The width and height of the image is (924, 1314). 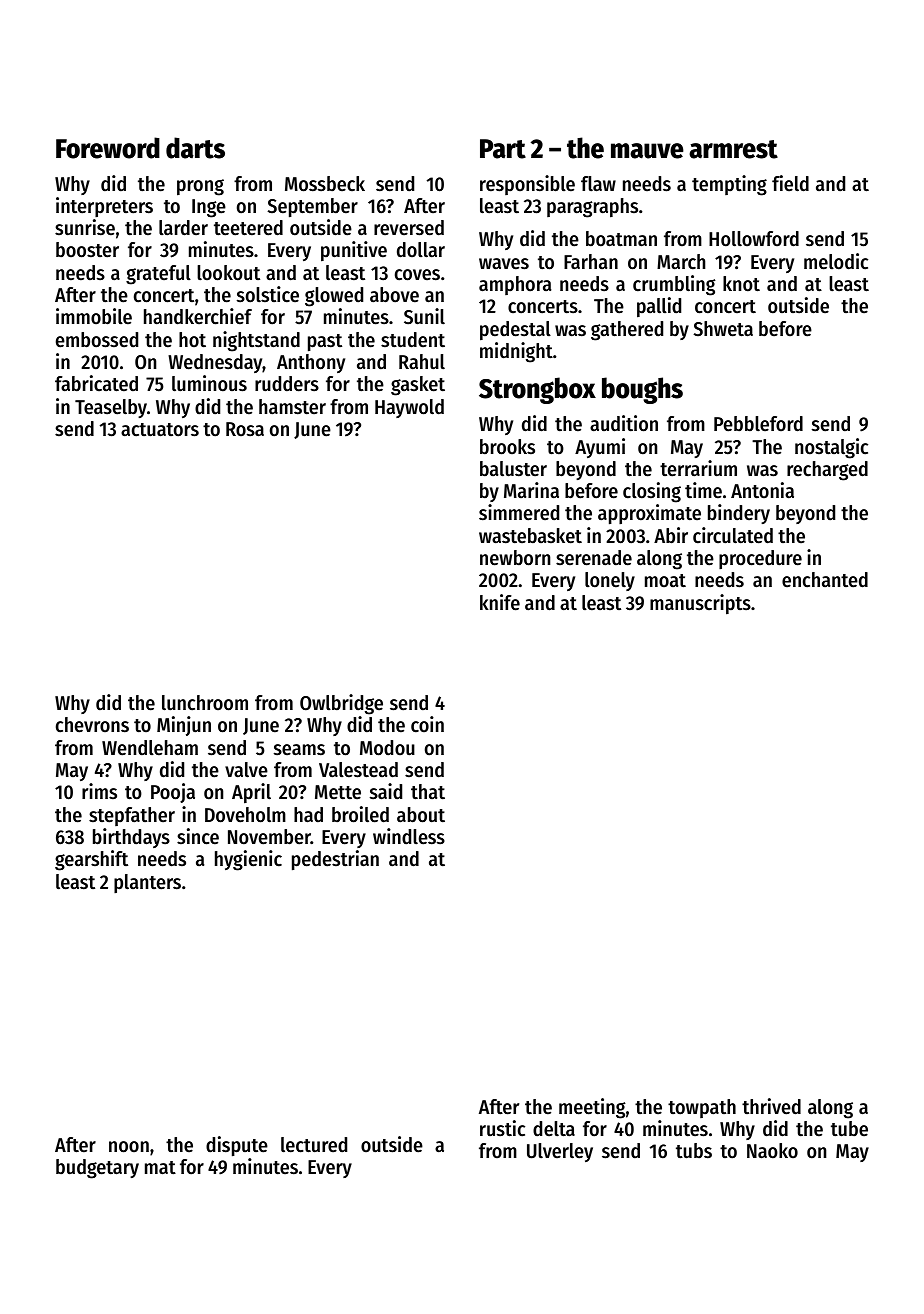 What do you see at coordinates (245, 429) in the image?
I see `Rosa` at bounding box center [245, 429].
